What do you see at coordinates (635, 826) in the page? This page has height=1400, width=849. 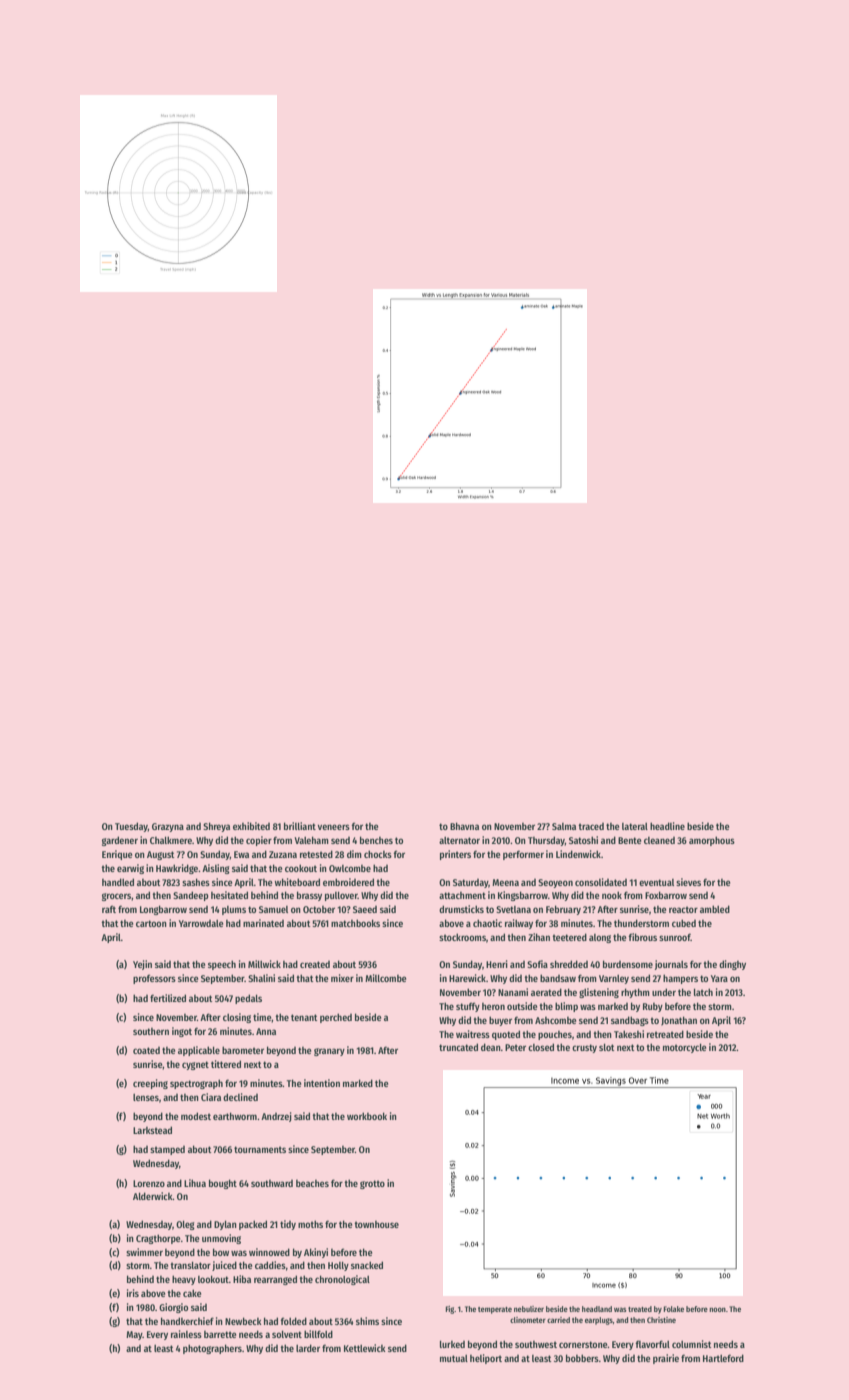 I see `lateral` at bounding box center [635, 826].
